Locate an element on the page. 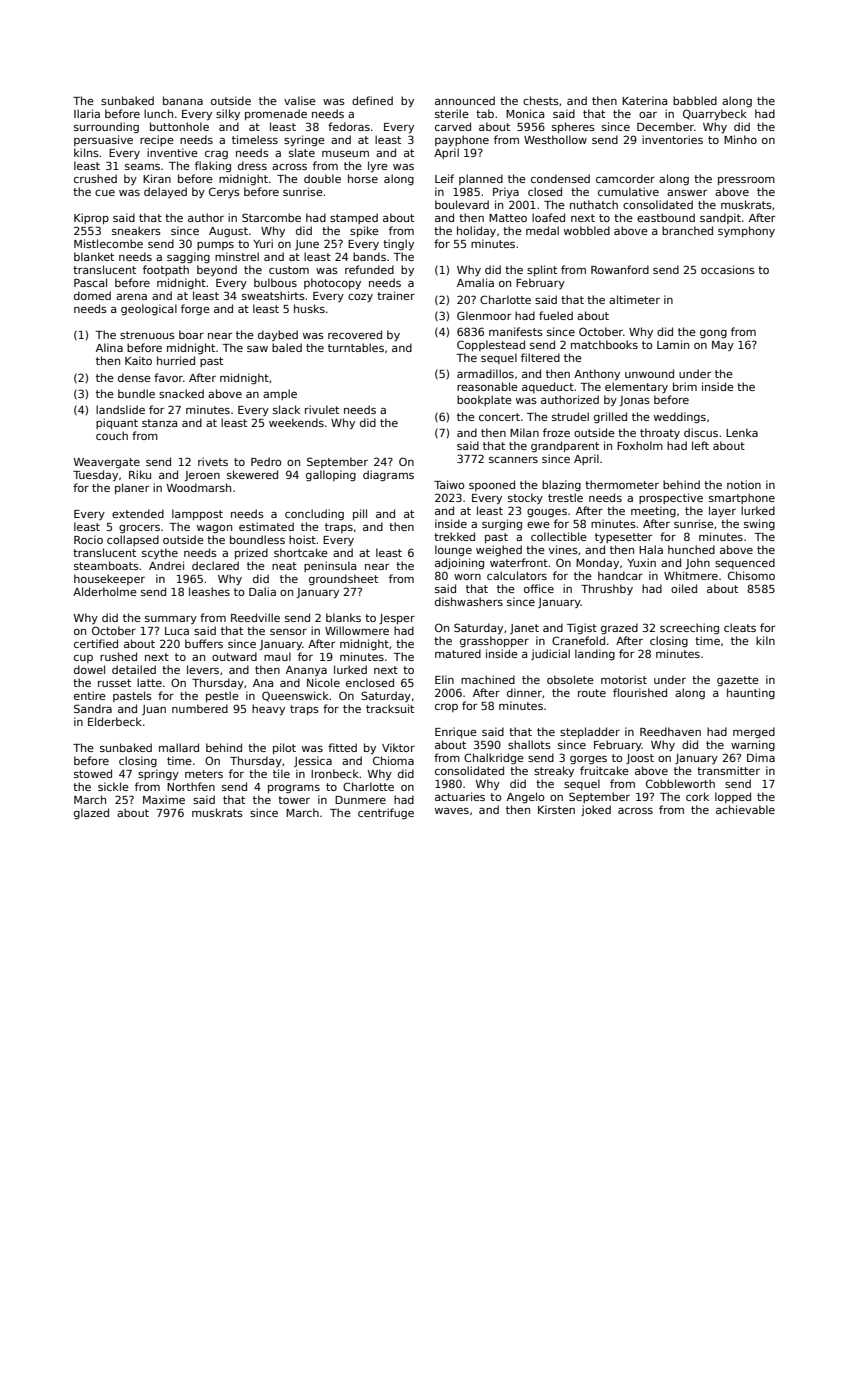 This image has height=1400, width=849. Kiprop is located at coordinates (91, 218).
